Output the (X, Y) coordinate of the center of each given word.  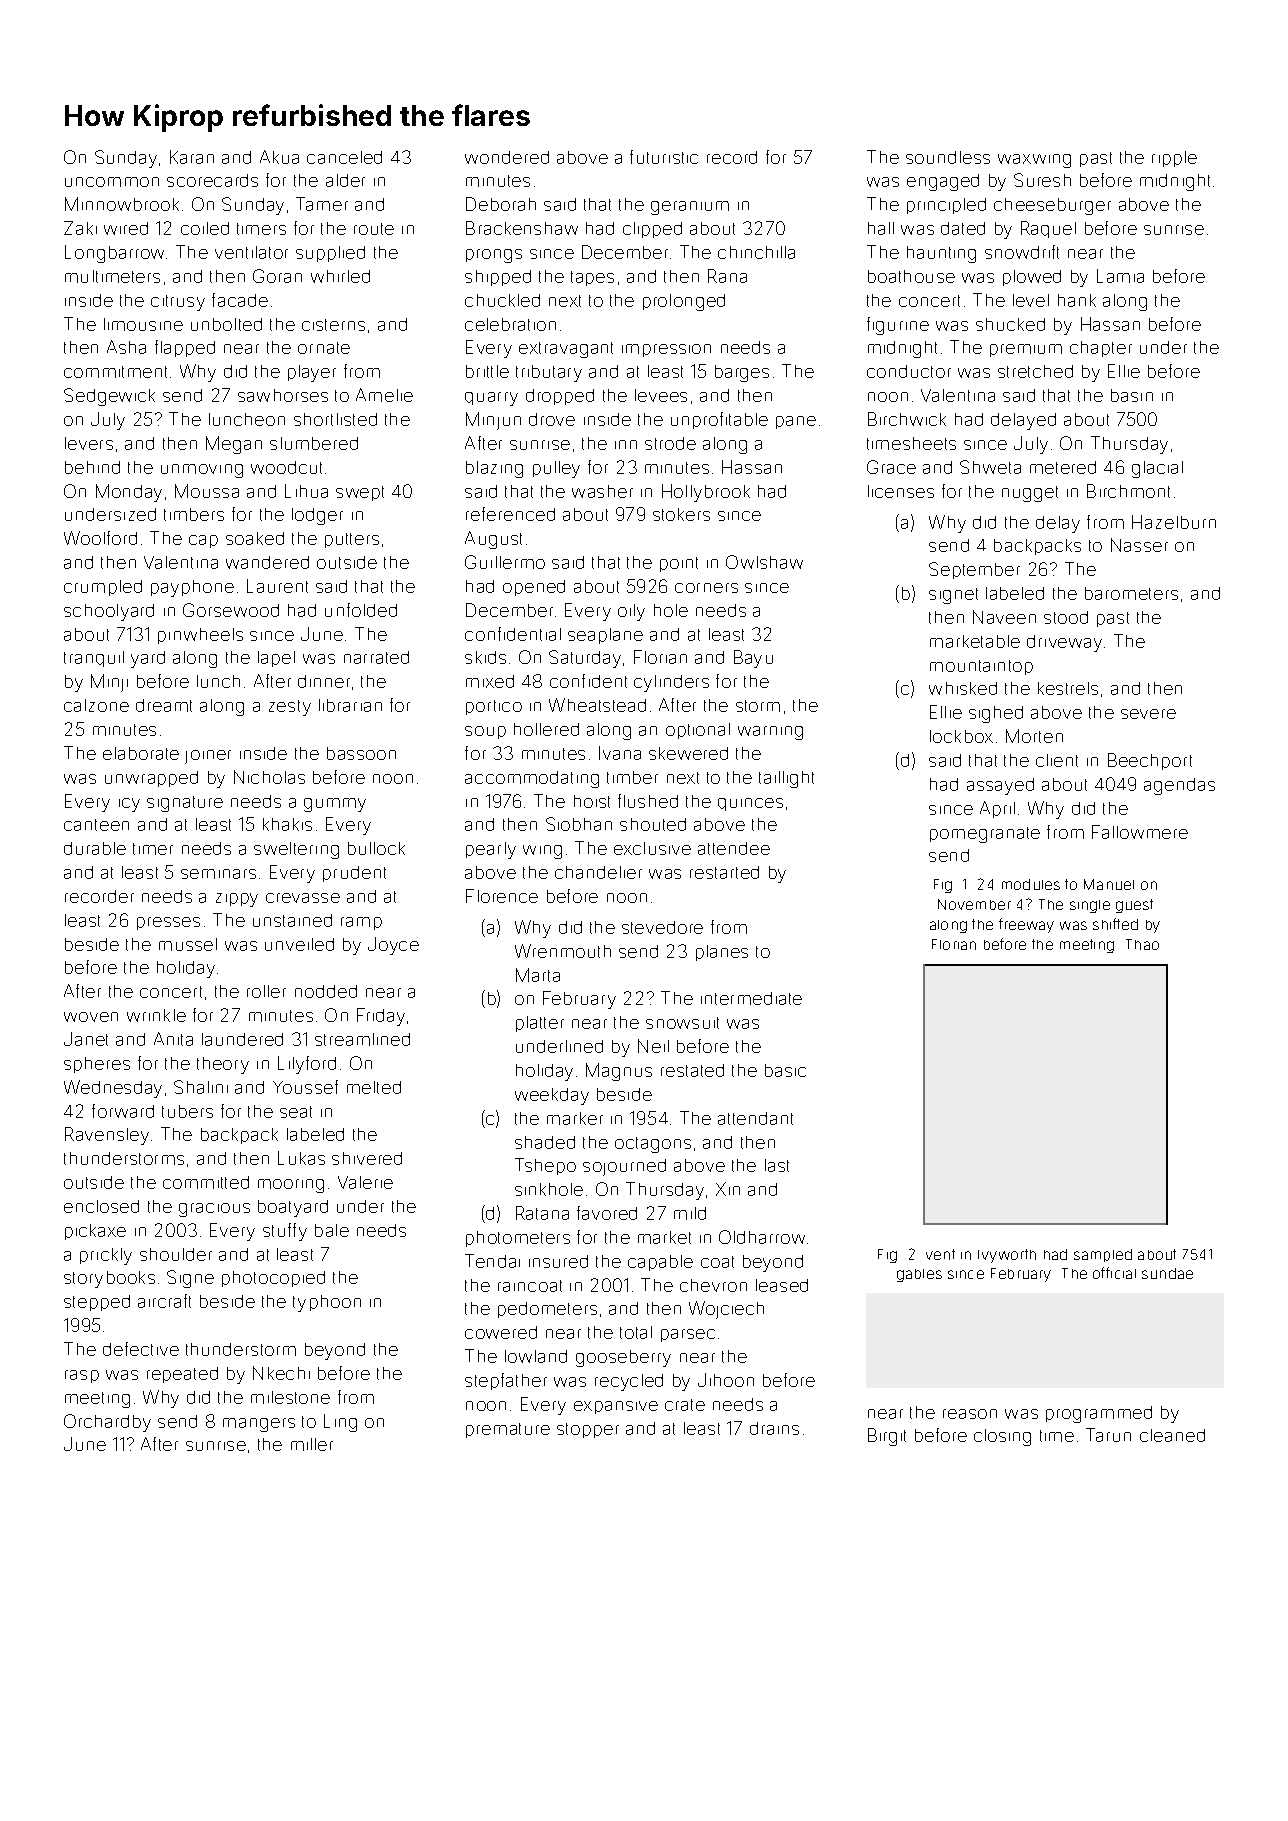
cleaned (1172, 1435)
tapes (592, 278)
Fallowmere (1140, 832)
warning (770, 733)
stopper (588, 1430)
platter (540, 1024)
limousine (143, 324)
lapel (276, 659)
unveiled (299, 944)
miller (312, 1444)
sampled (1103, 1255)
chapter (1101, 349)
